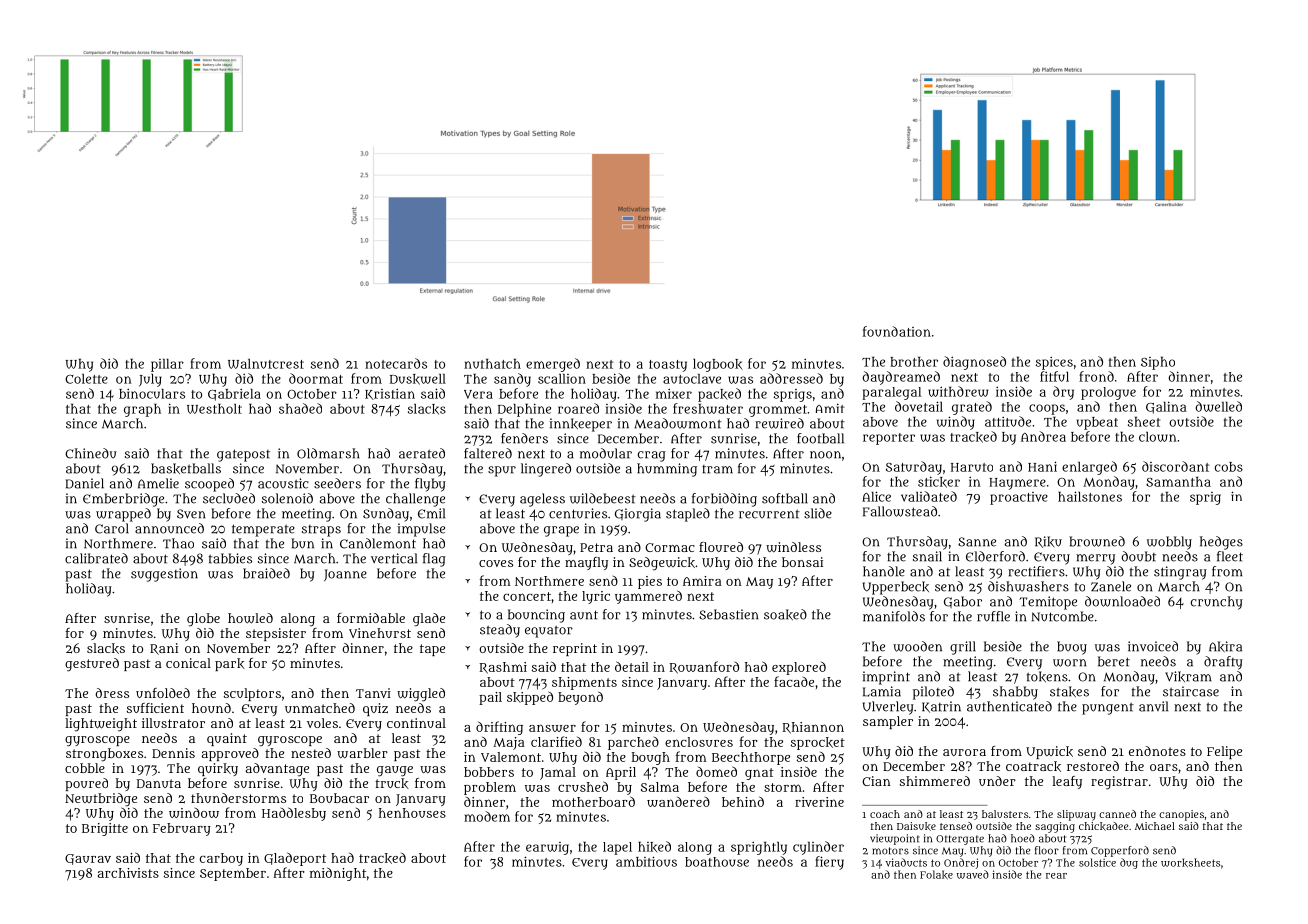  I want to click on Beechthorpe, so click(751, 758).
